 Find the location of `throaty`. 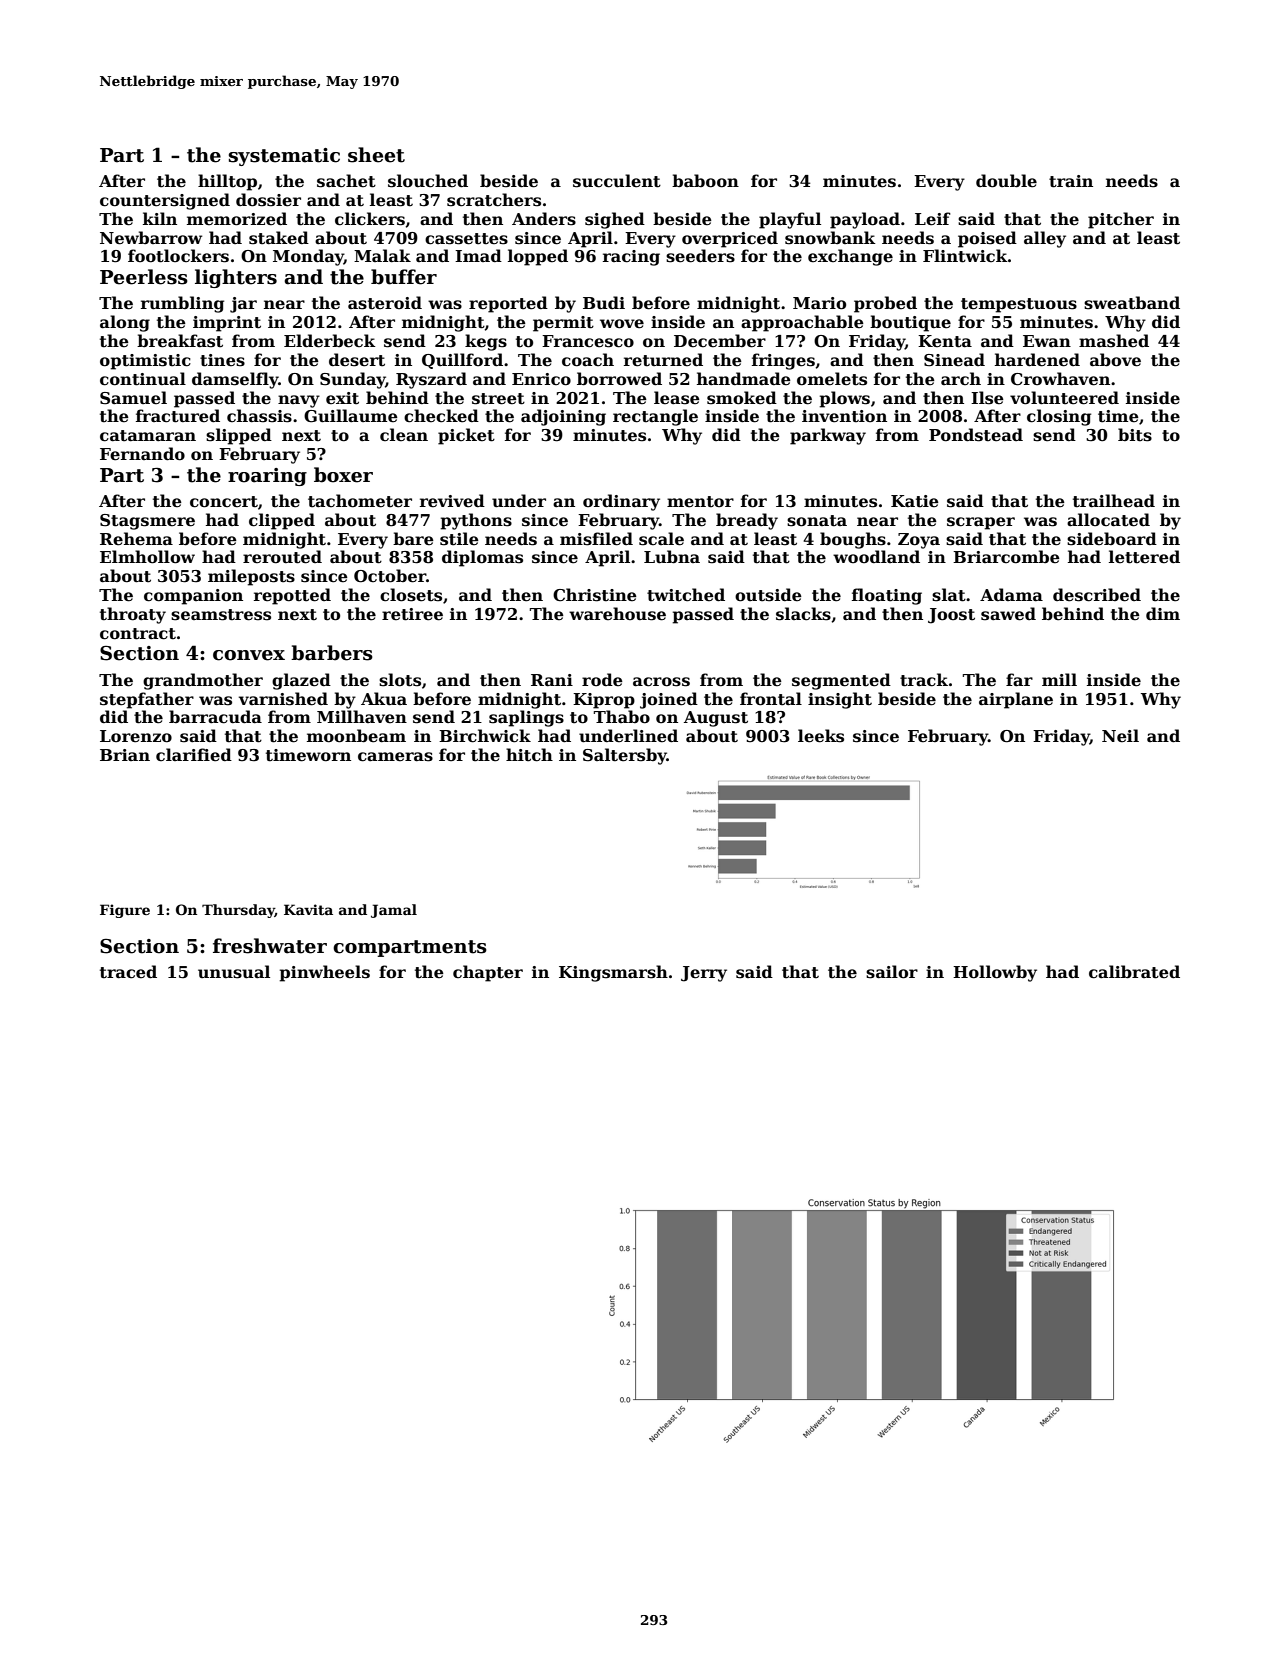

throaty is located at coordinates (133, 615).
